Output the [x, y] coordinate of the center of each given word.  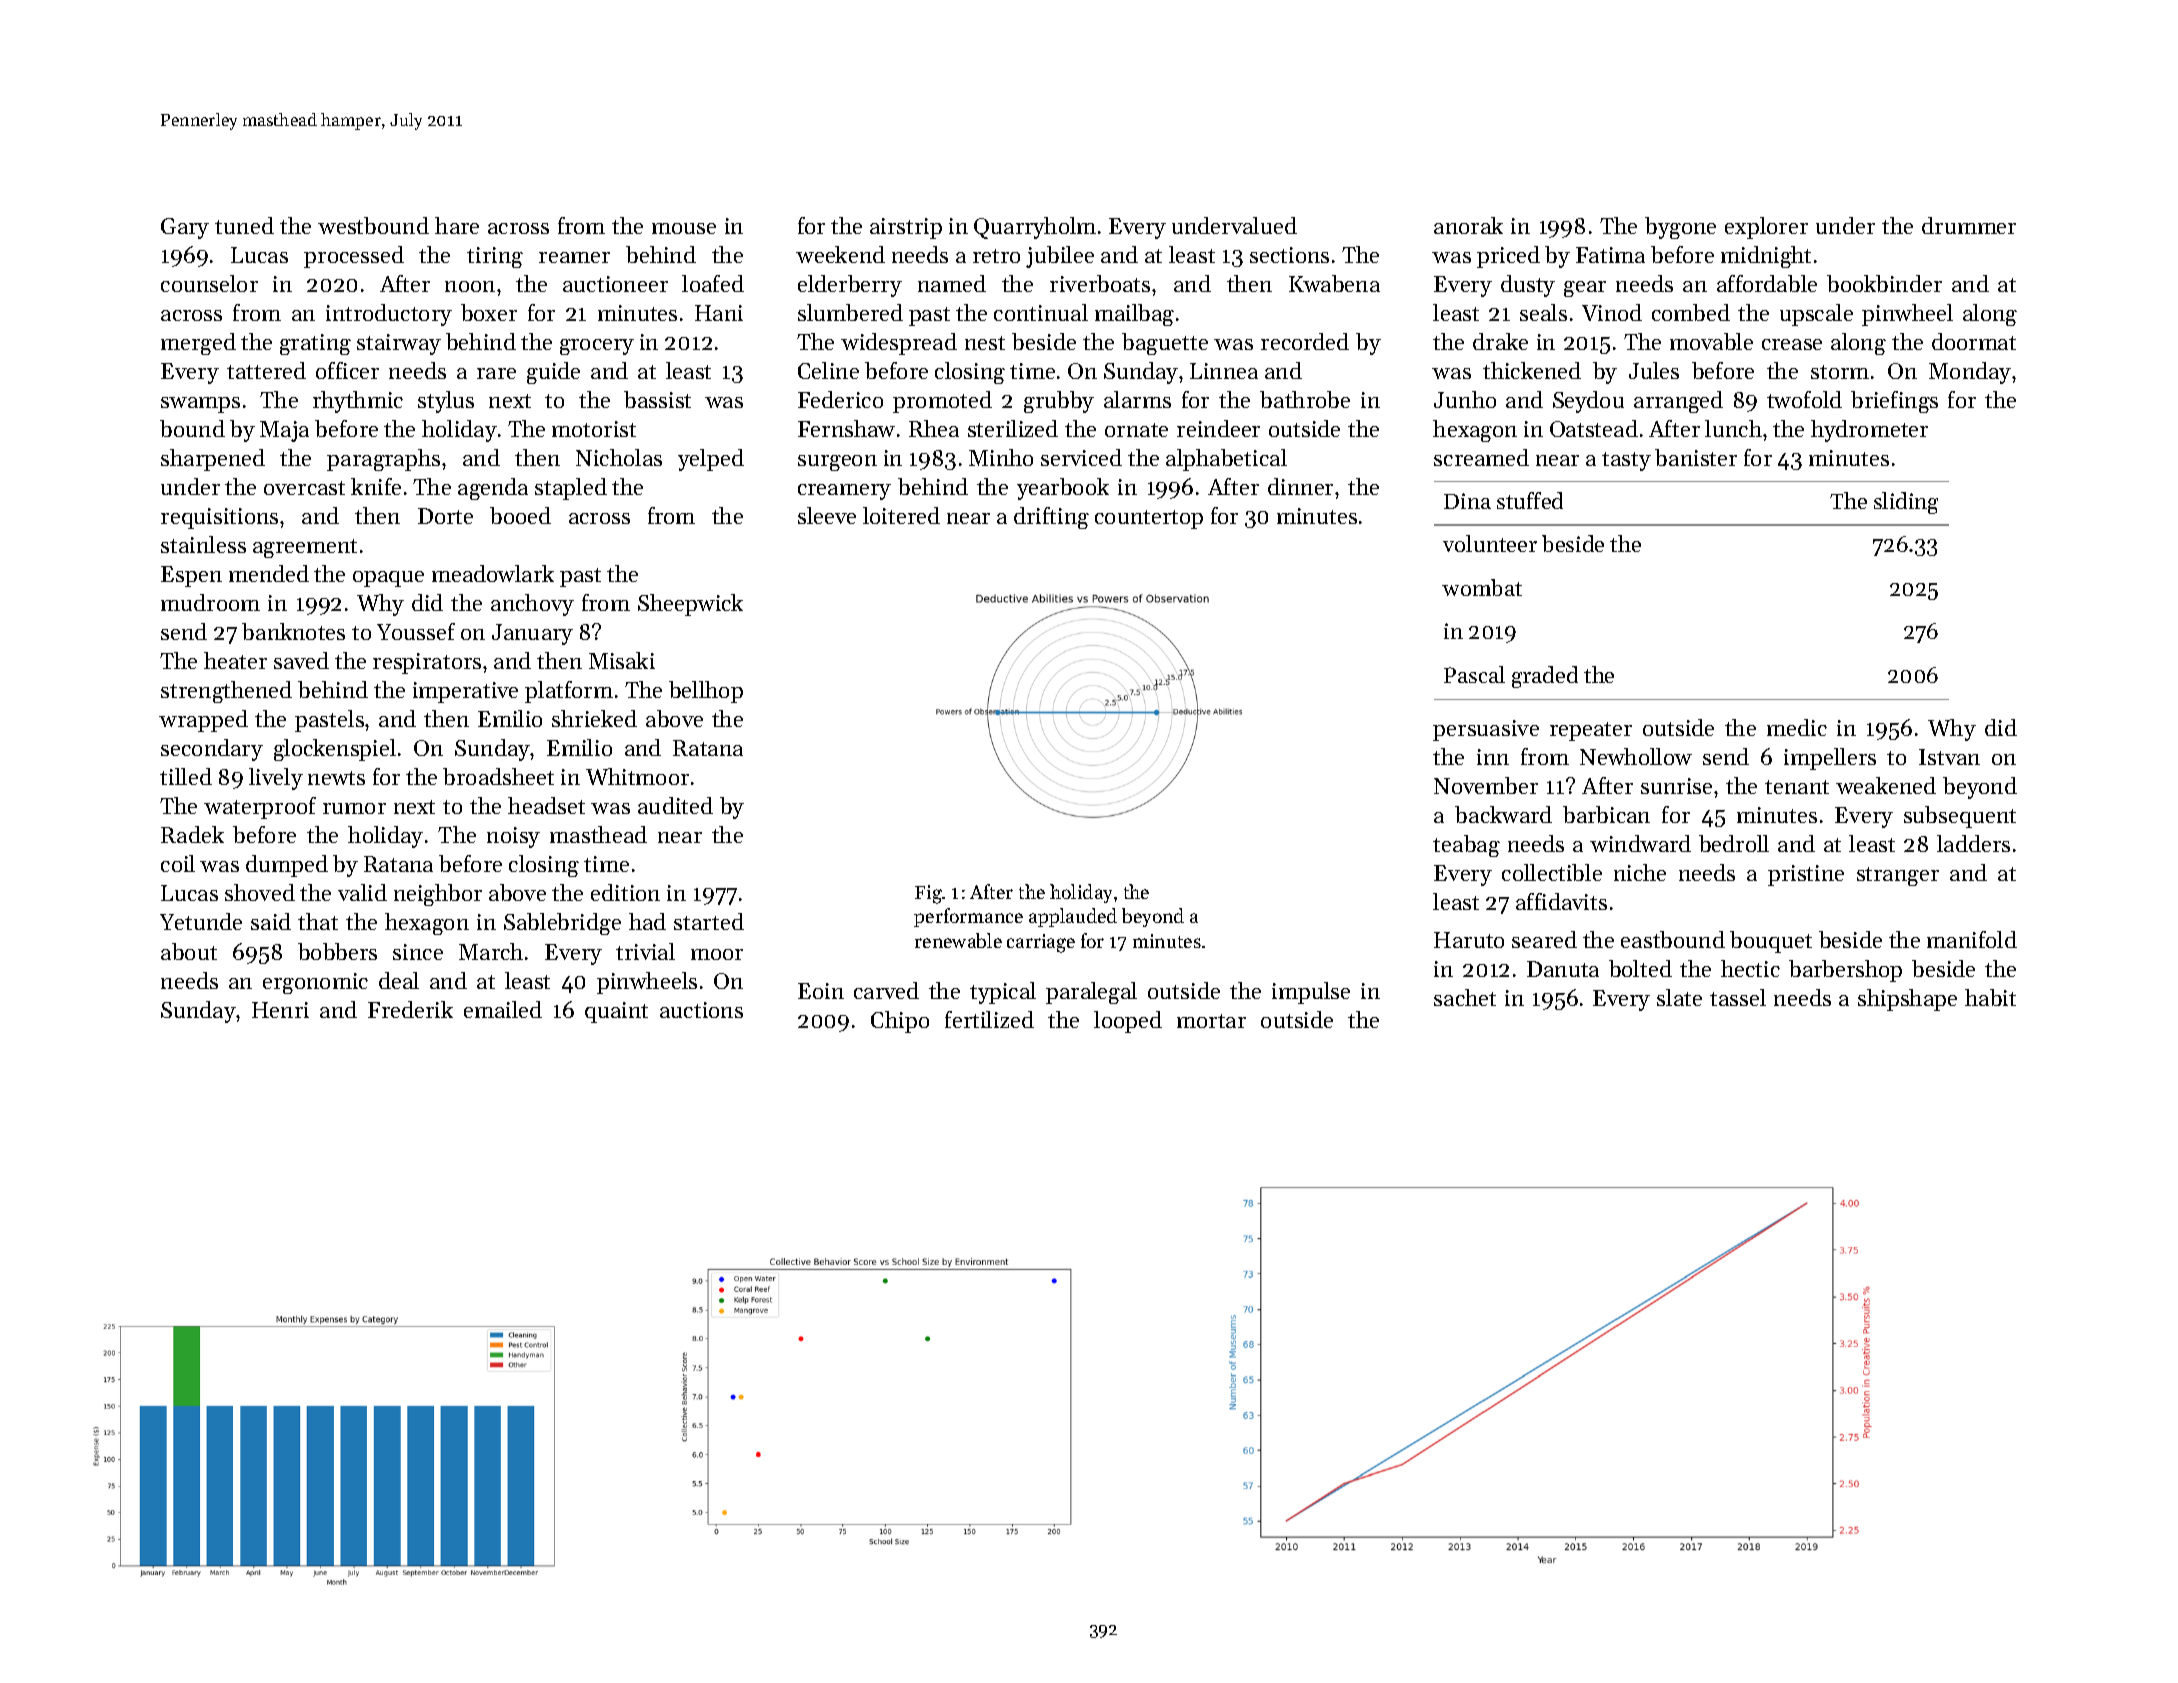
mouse [684, 228]
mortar [1211, 1021]
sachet [1465, 997]
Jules [1654, 370]
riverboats [1100, 283]
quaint [616, 1012]
